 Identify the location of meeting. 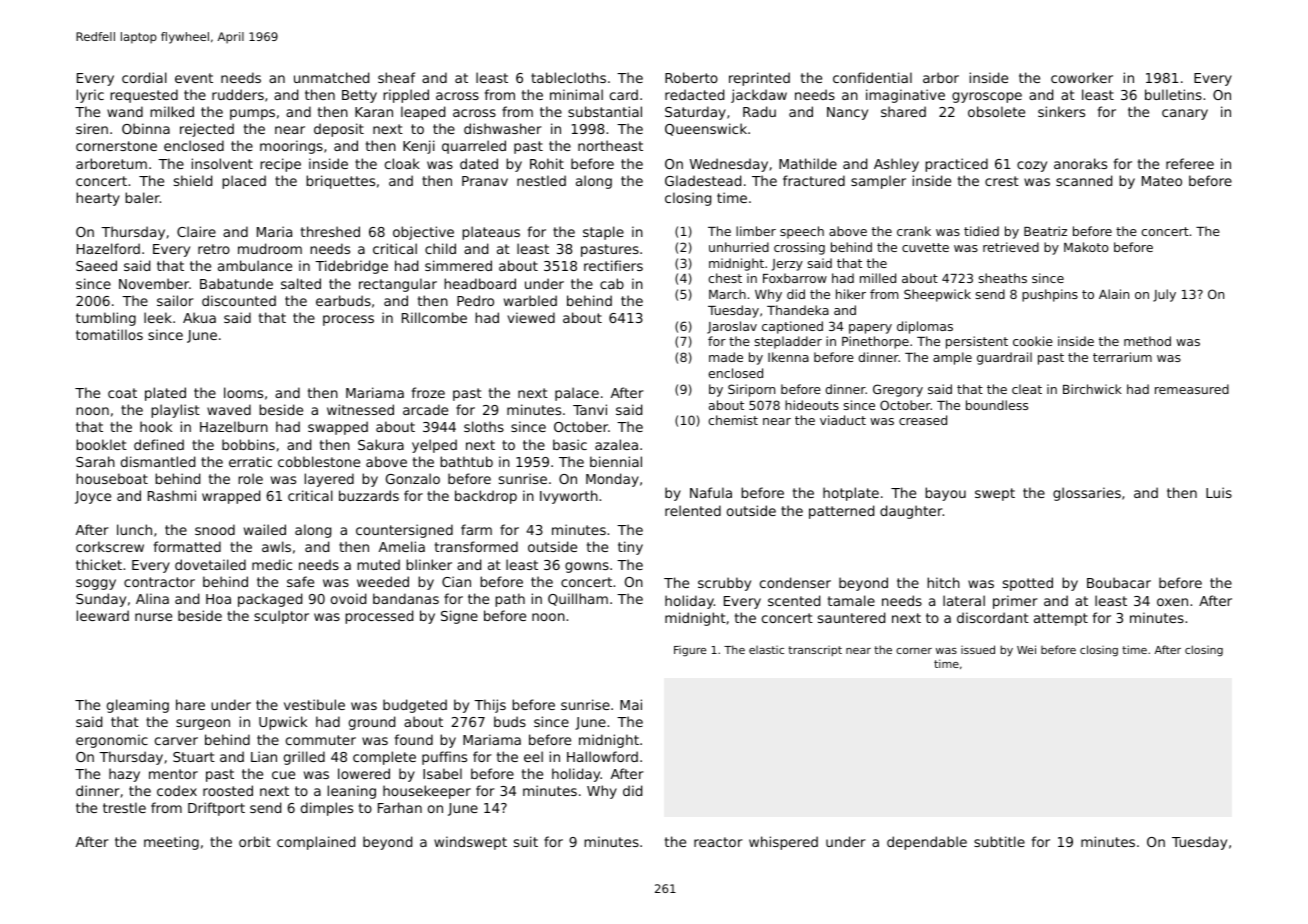
(171, 843).
